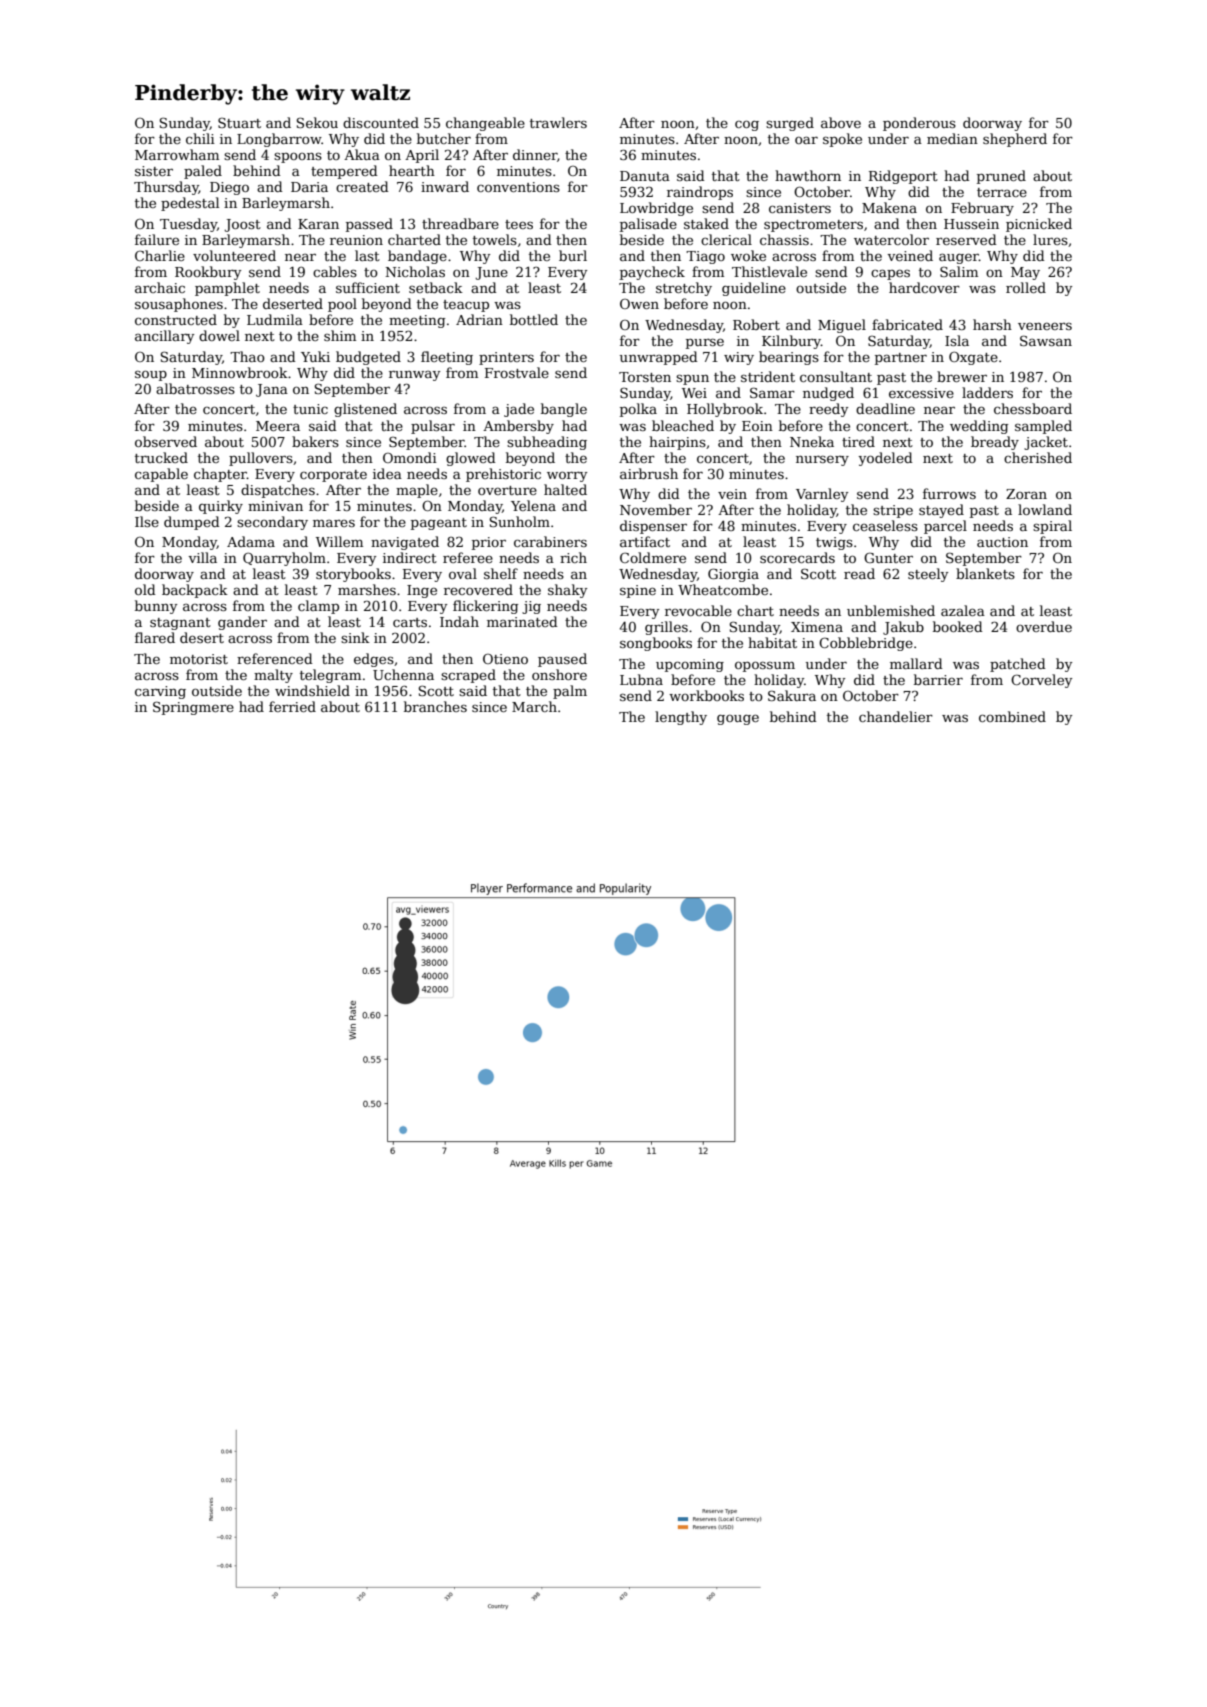  Describe the element at coordinates (177, 154) in the document. I see `Marrowham` at that location.
